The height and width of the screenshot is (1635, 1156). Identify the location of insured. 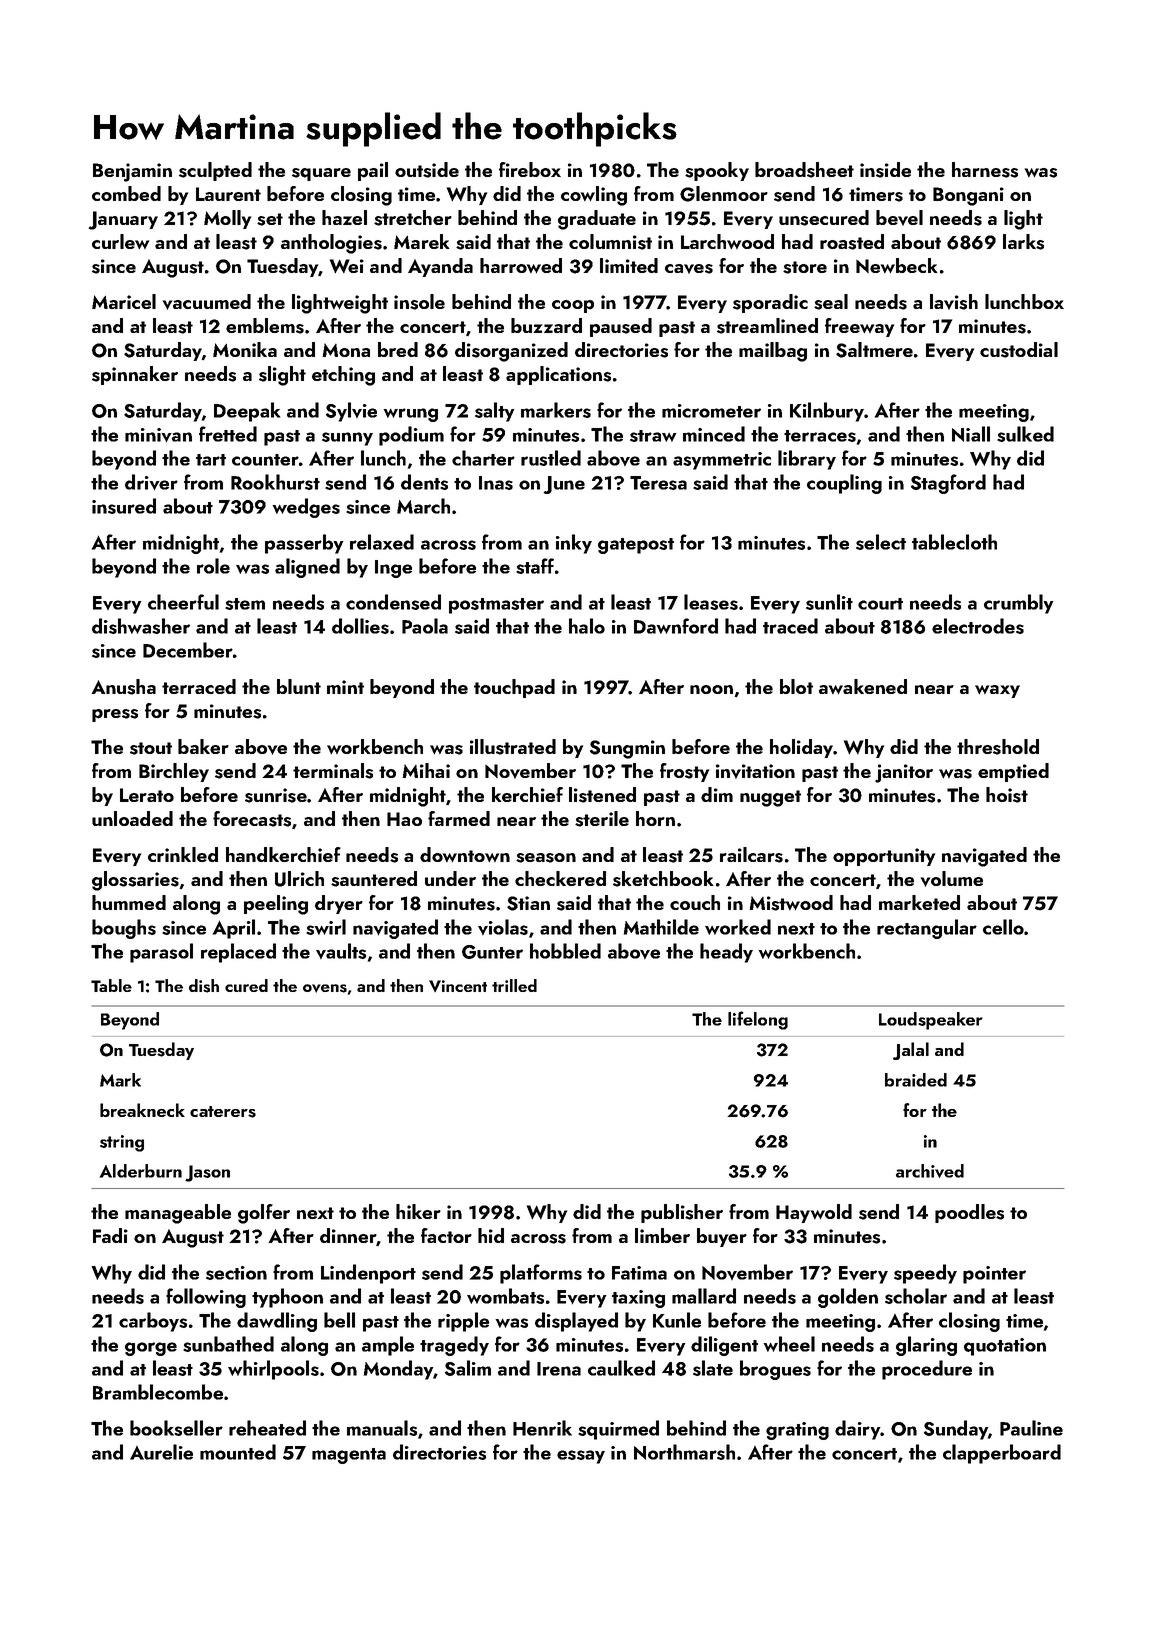
(124, 506).
